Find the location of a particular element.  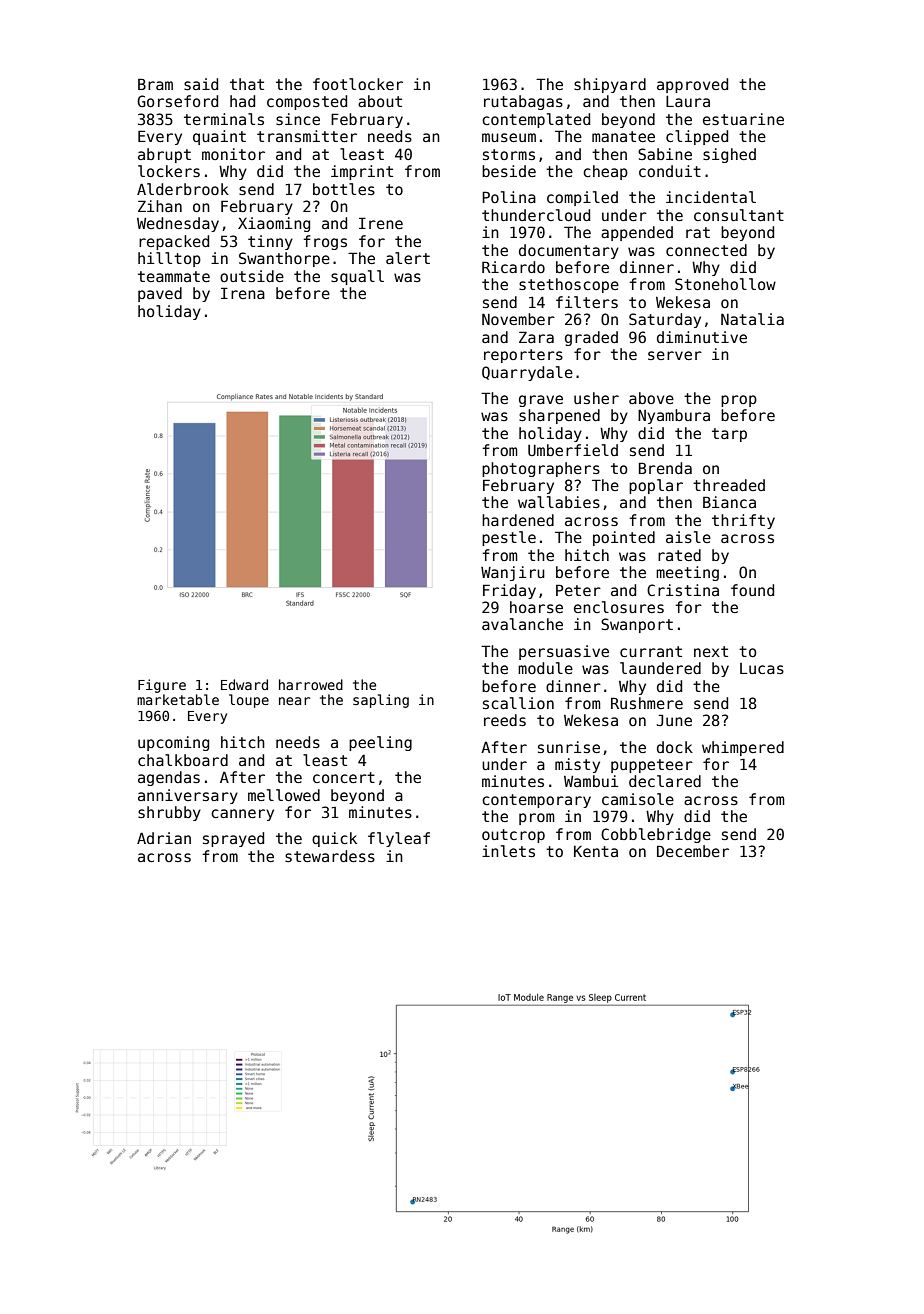

footlocker is located at coordinates (358, 84).
